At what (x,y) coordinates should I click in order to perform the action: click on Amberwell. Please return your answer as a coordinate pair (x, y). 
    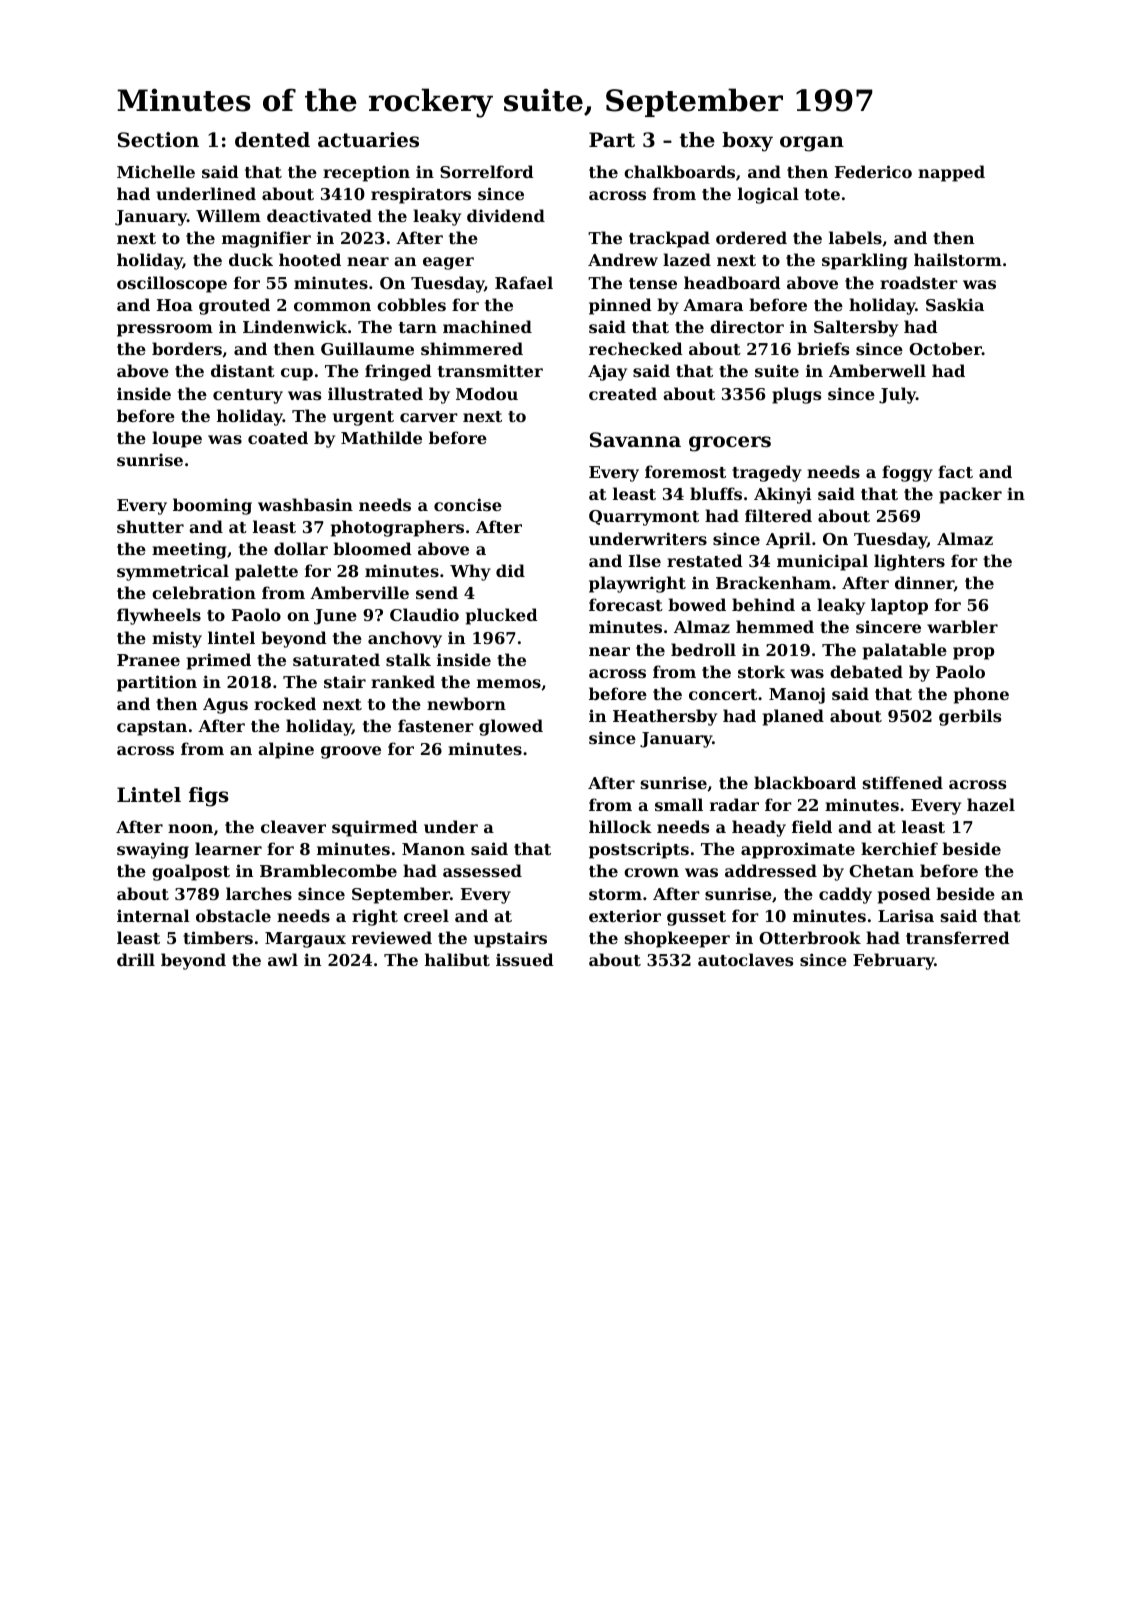
    Looking at the image, I should click on (877, 370).
